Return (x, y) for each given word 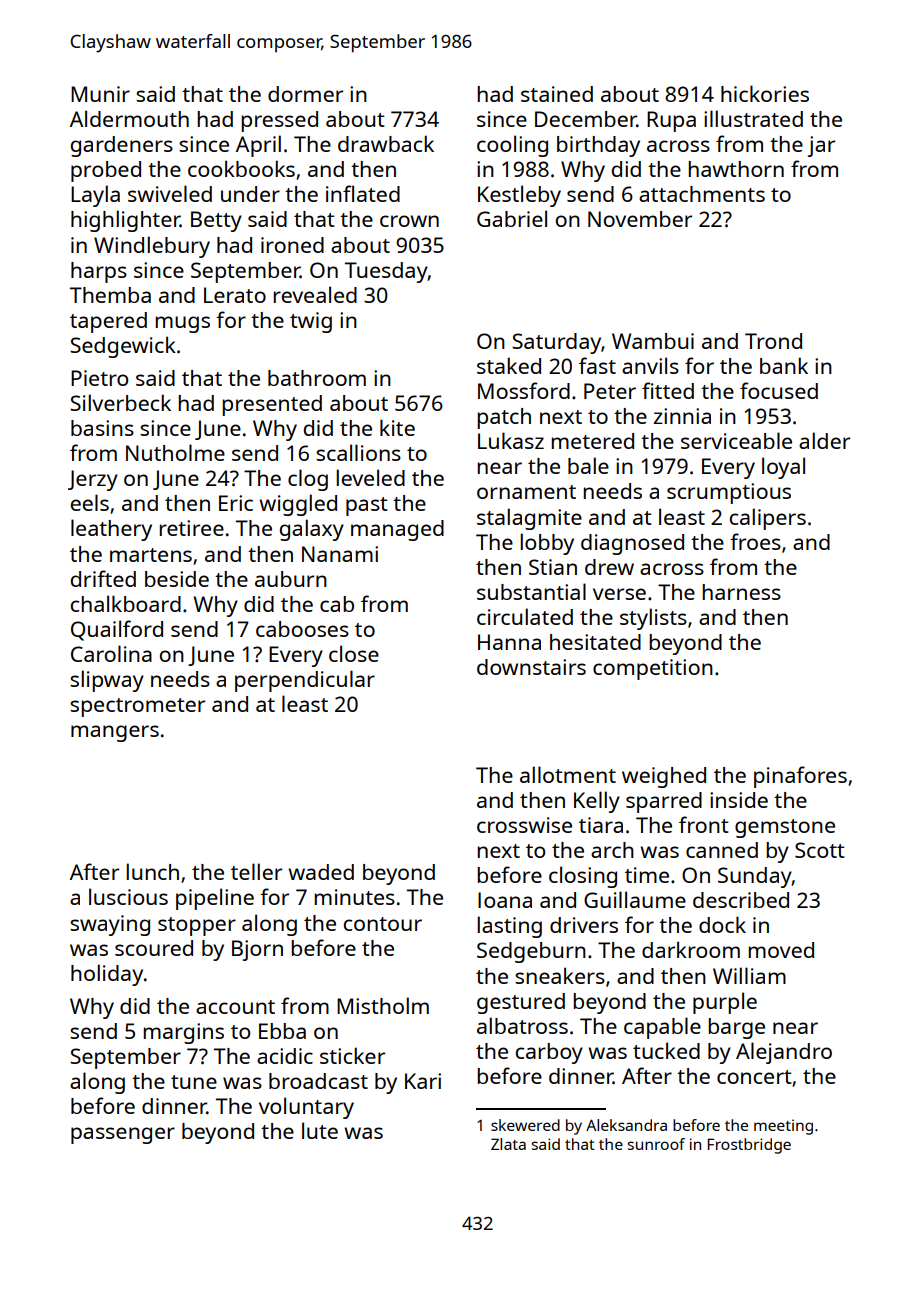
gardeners (122, 146)
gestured (521, 1003)
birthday (598, 146)
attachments (702, 194)
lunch (152, 871)
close (354, 653)
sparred (664, 802)
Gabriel (512, 218)
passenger (123, 1135)
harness (741, 592)
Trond (773, 341)
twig (311, 322)
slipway (107, 681)
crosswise (524, 825)
